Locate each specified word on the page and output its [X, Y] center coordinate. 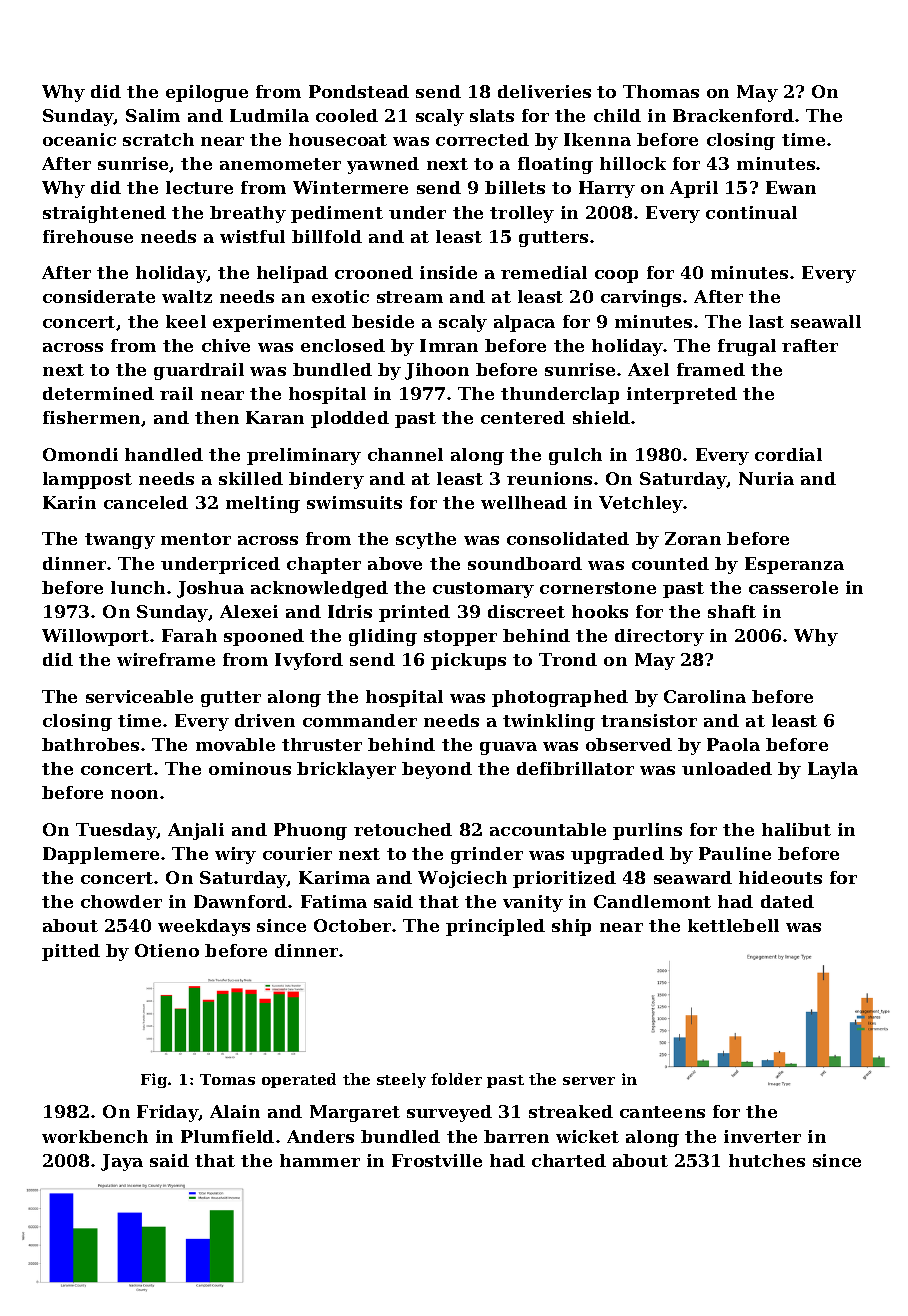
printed [414, 613]
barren [516, 1136]
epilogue [207, 93]
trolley [522, 214]
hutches [767, 1160]
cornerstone [598, 588]
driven [265, 720]
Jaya [122, 1162]
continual [751, 212]
